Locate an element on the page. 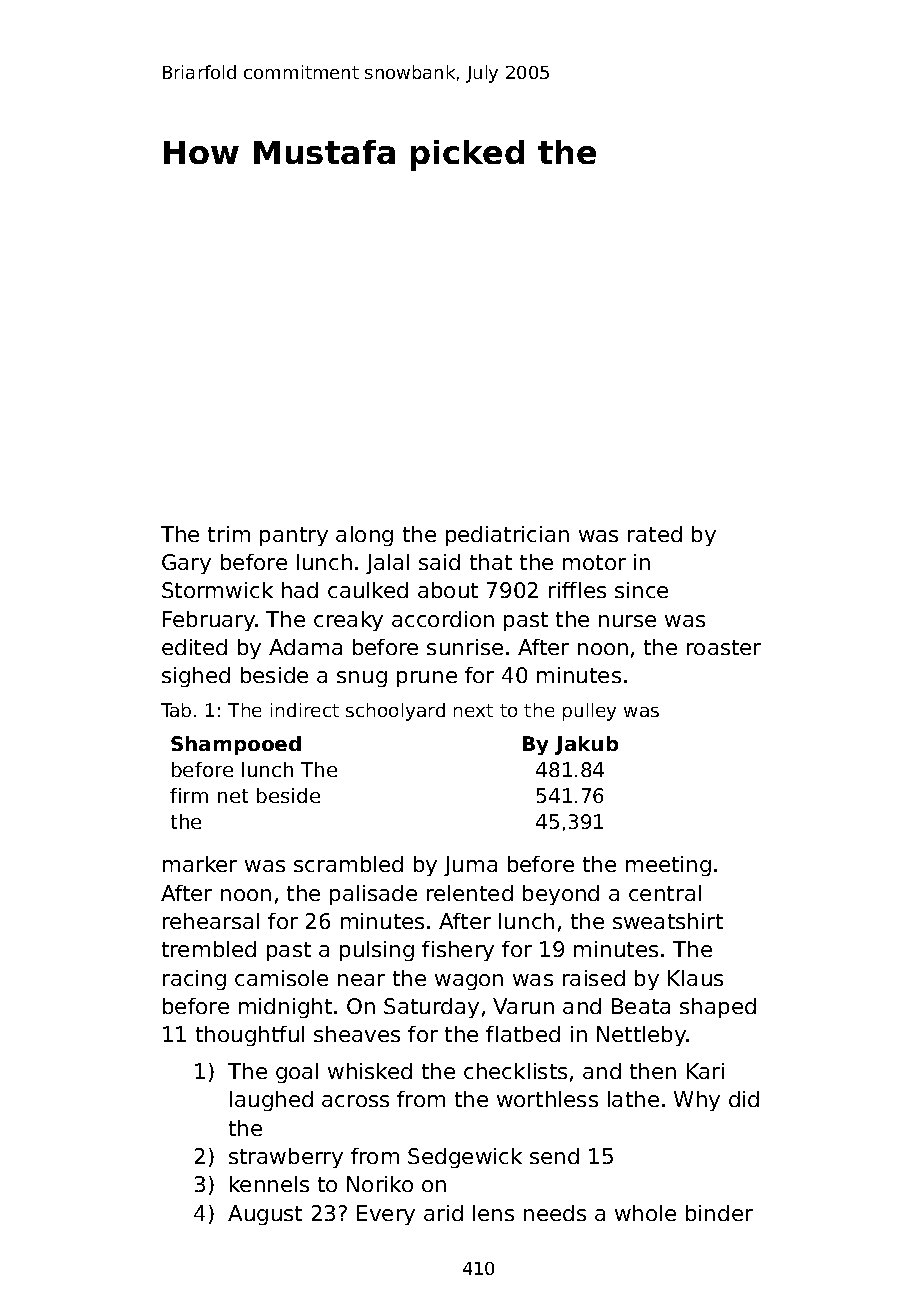 The width and height of the image is (924, 1311). creaky is located at coordinates (348, 621).
